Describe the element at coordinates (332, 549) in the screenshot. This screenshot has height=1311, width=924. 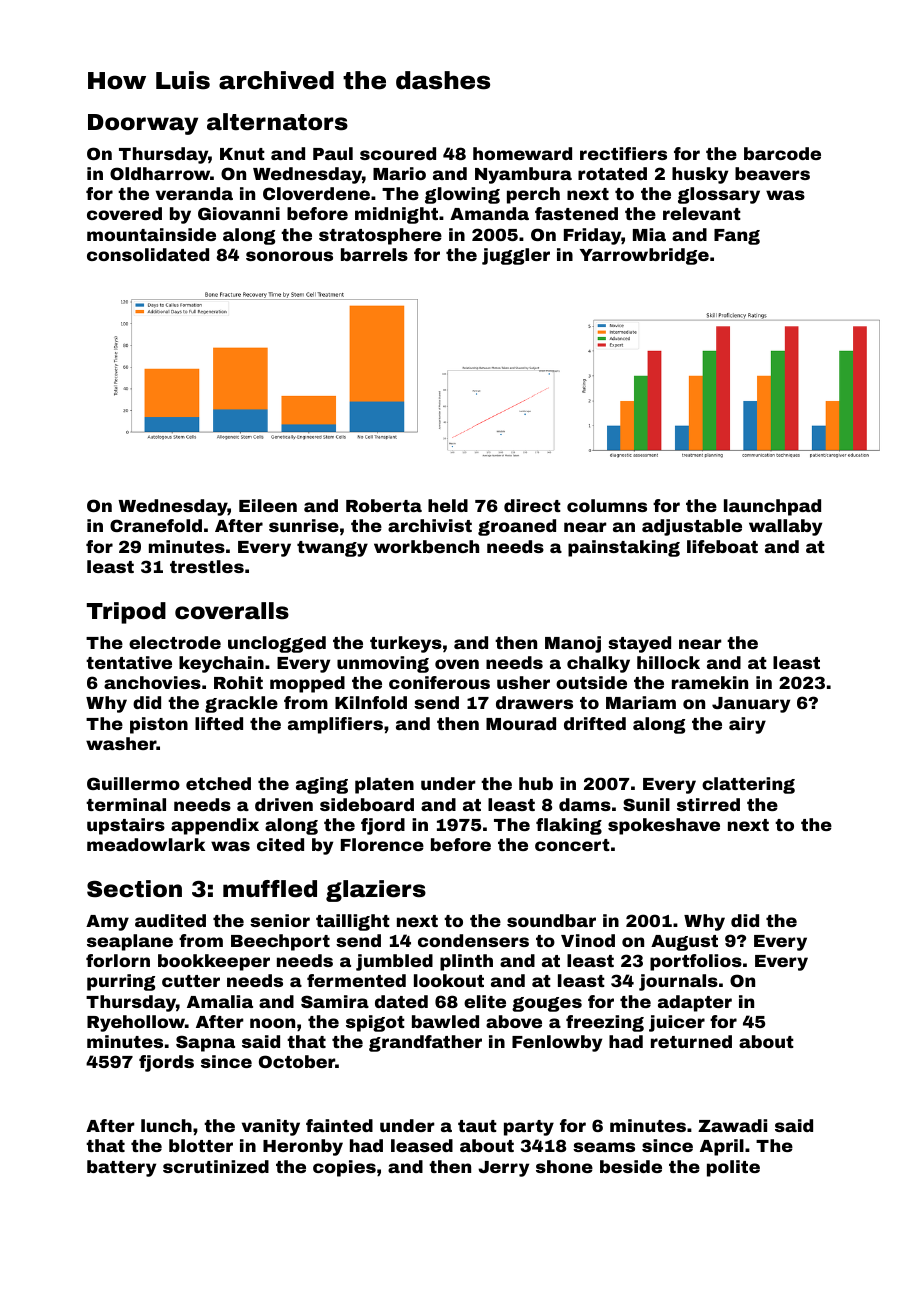
I see `twangy` at that location.
